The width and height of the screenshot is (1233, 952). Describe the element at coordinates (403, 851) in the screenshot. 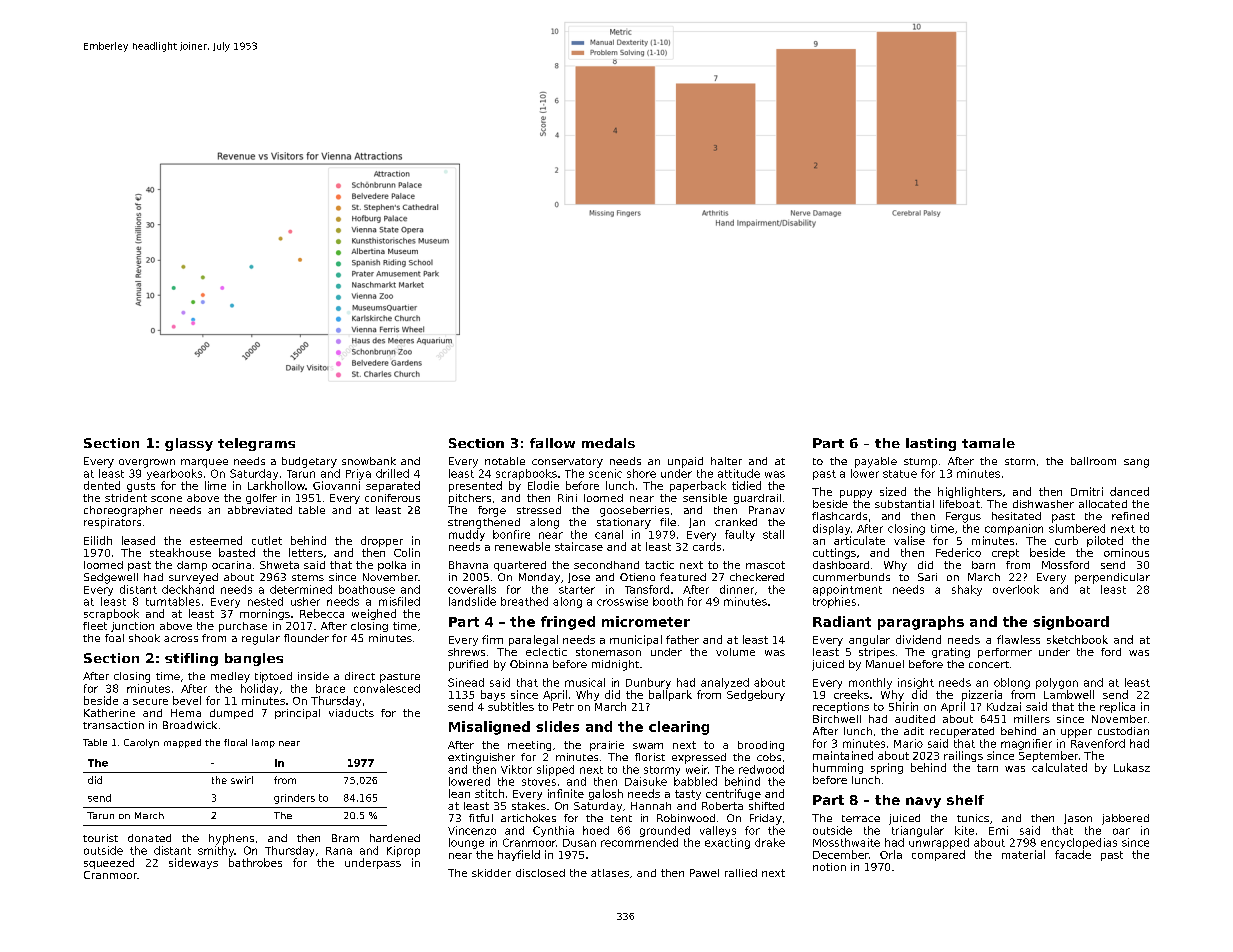

I see `Kiprop` at that location.
